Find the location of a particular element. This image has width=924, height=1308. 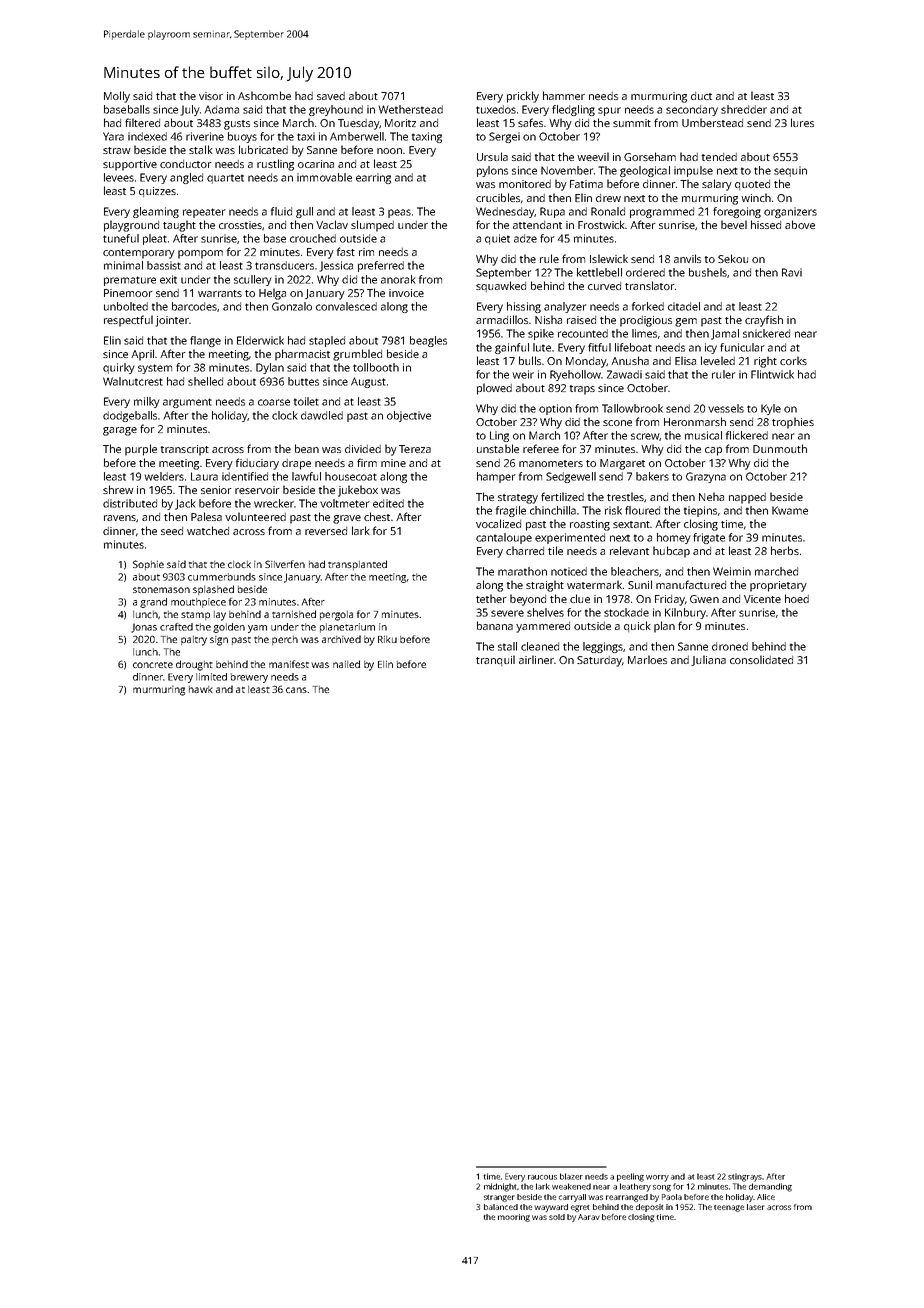

tuneful is located at coordinates (121, 238).
